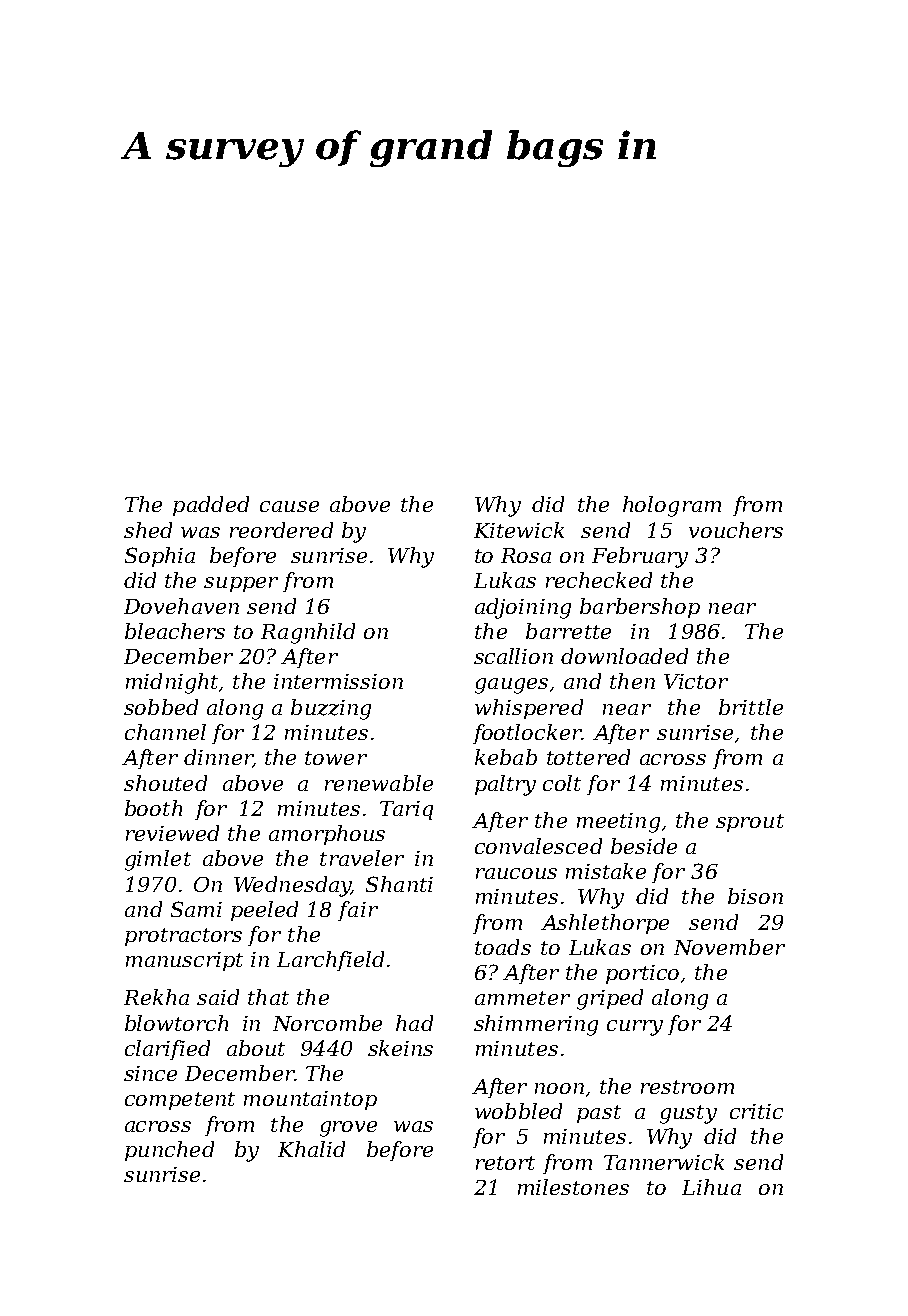 The height and width of the document is (1316, 908). Describe the element at coordinates (640, 608) in the document. I see `barbershop` at that location.
